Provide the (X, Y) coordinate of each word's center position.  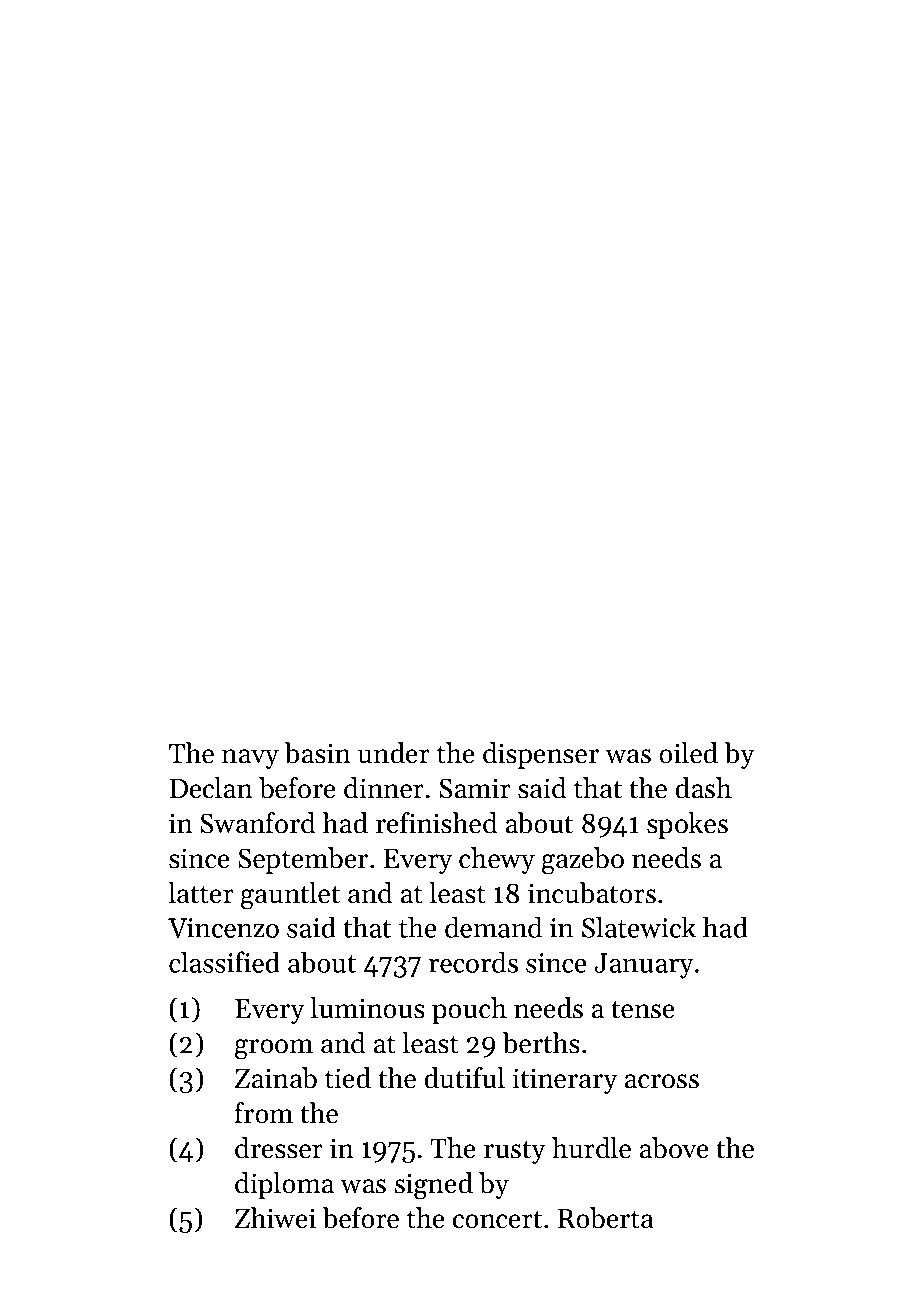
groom (274, 1049)
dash (703, 788)
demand (493, 927)
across (662, 1081)
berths (541, 1043)
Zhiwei (275, 1218)
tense (643, 1010)
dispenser (541, 755)
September (303, 860)
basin (318, 753)
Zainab (276, 1078)
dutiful (464, 1078)
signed (434, 1186)
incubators (592, 893)
